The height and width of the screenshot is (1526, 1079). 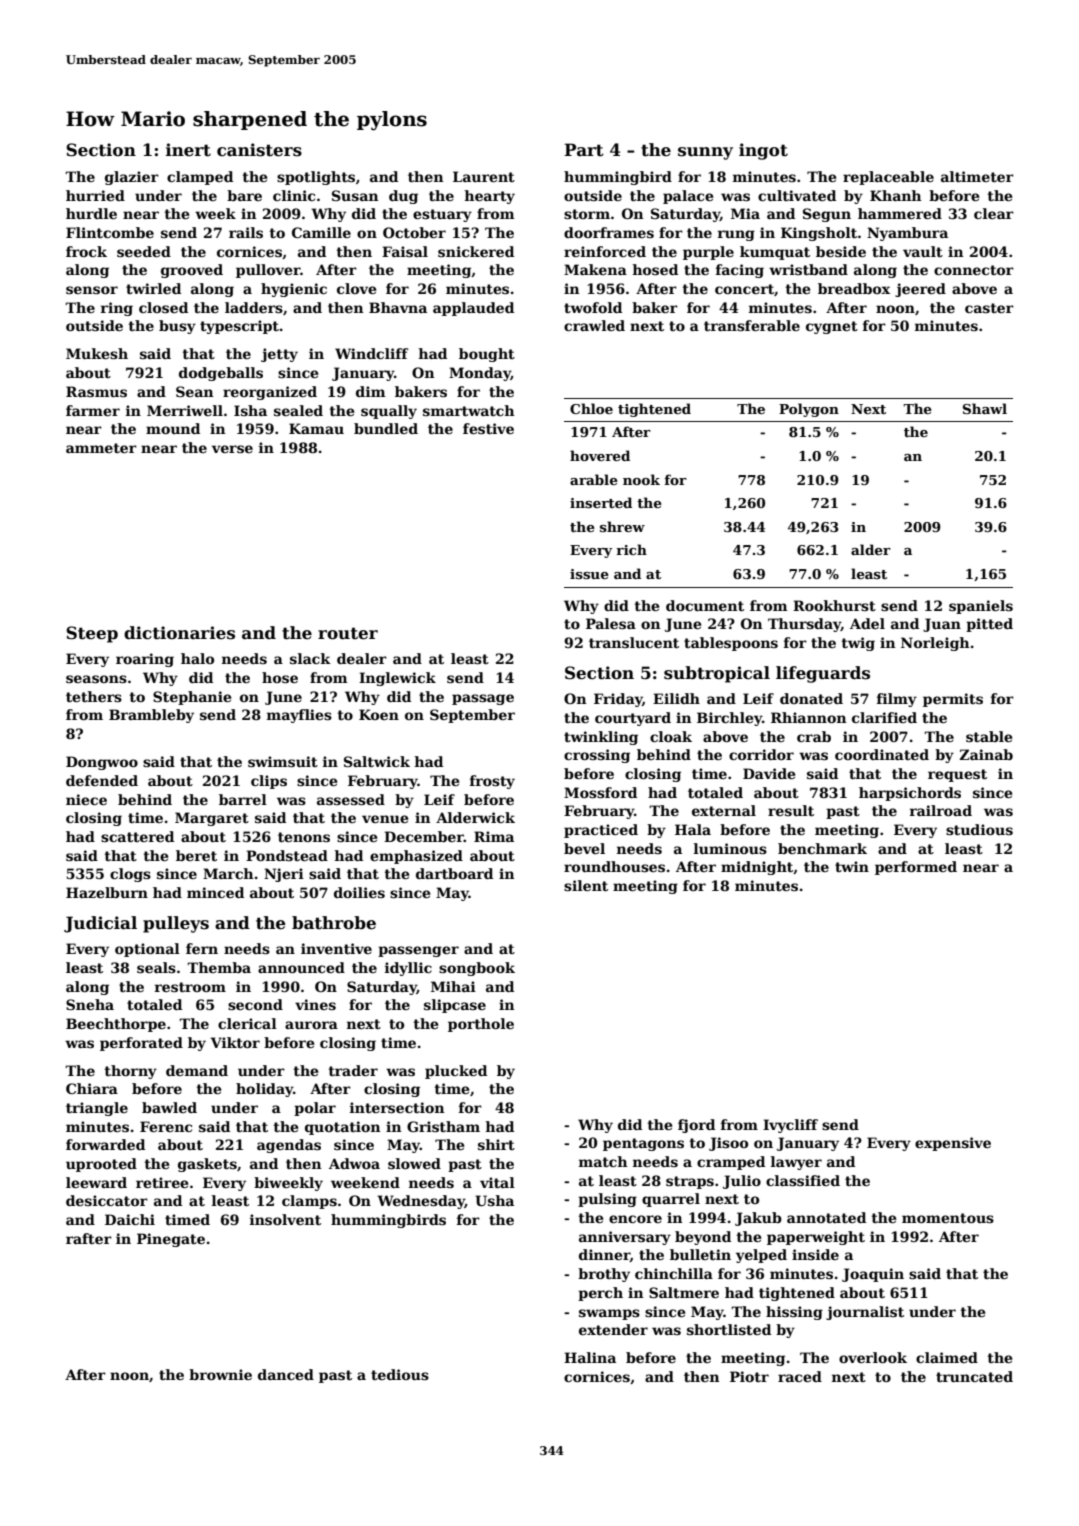 What do you see at coordinates (763, 151) in the screenshot?
I see `ingot` at bounding box center [763, 151].
